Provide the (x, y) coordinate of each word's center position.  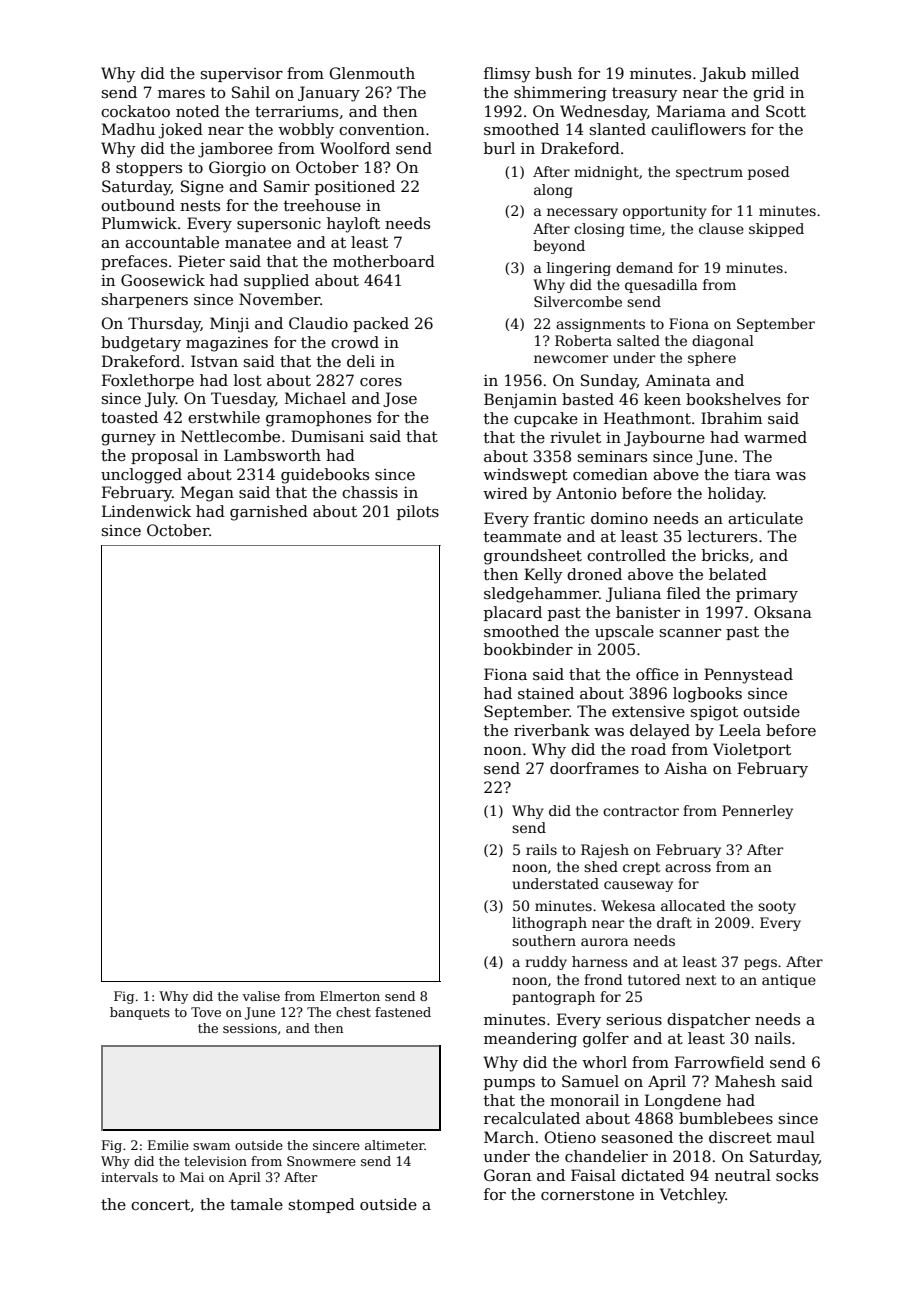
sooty (777, 907)
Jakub (723, 74)
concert (160, 1204)
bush (553, 73)
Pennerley (757, 812)
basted (588, 399)
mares (181, 94)
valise (261, 996)
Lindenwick (146, 511)
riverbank (552, 730)
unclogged (141, 476)
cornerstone (587, 1194)
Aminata (678, 380)
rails (541, 849)
